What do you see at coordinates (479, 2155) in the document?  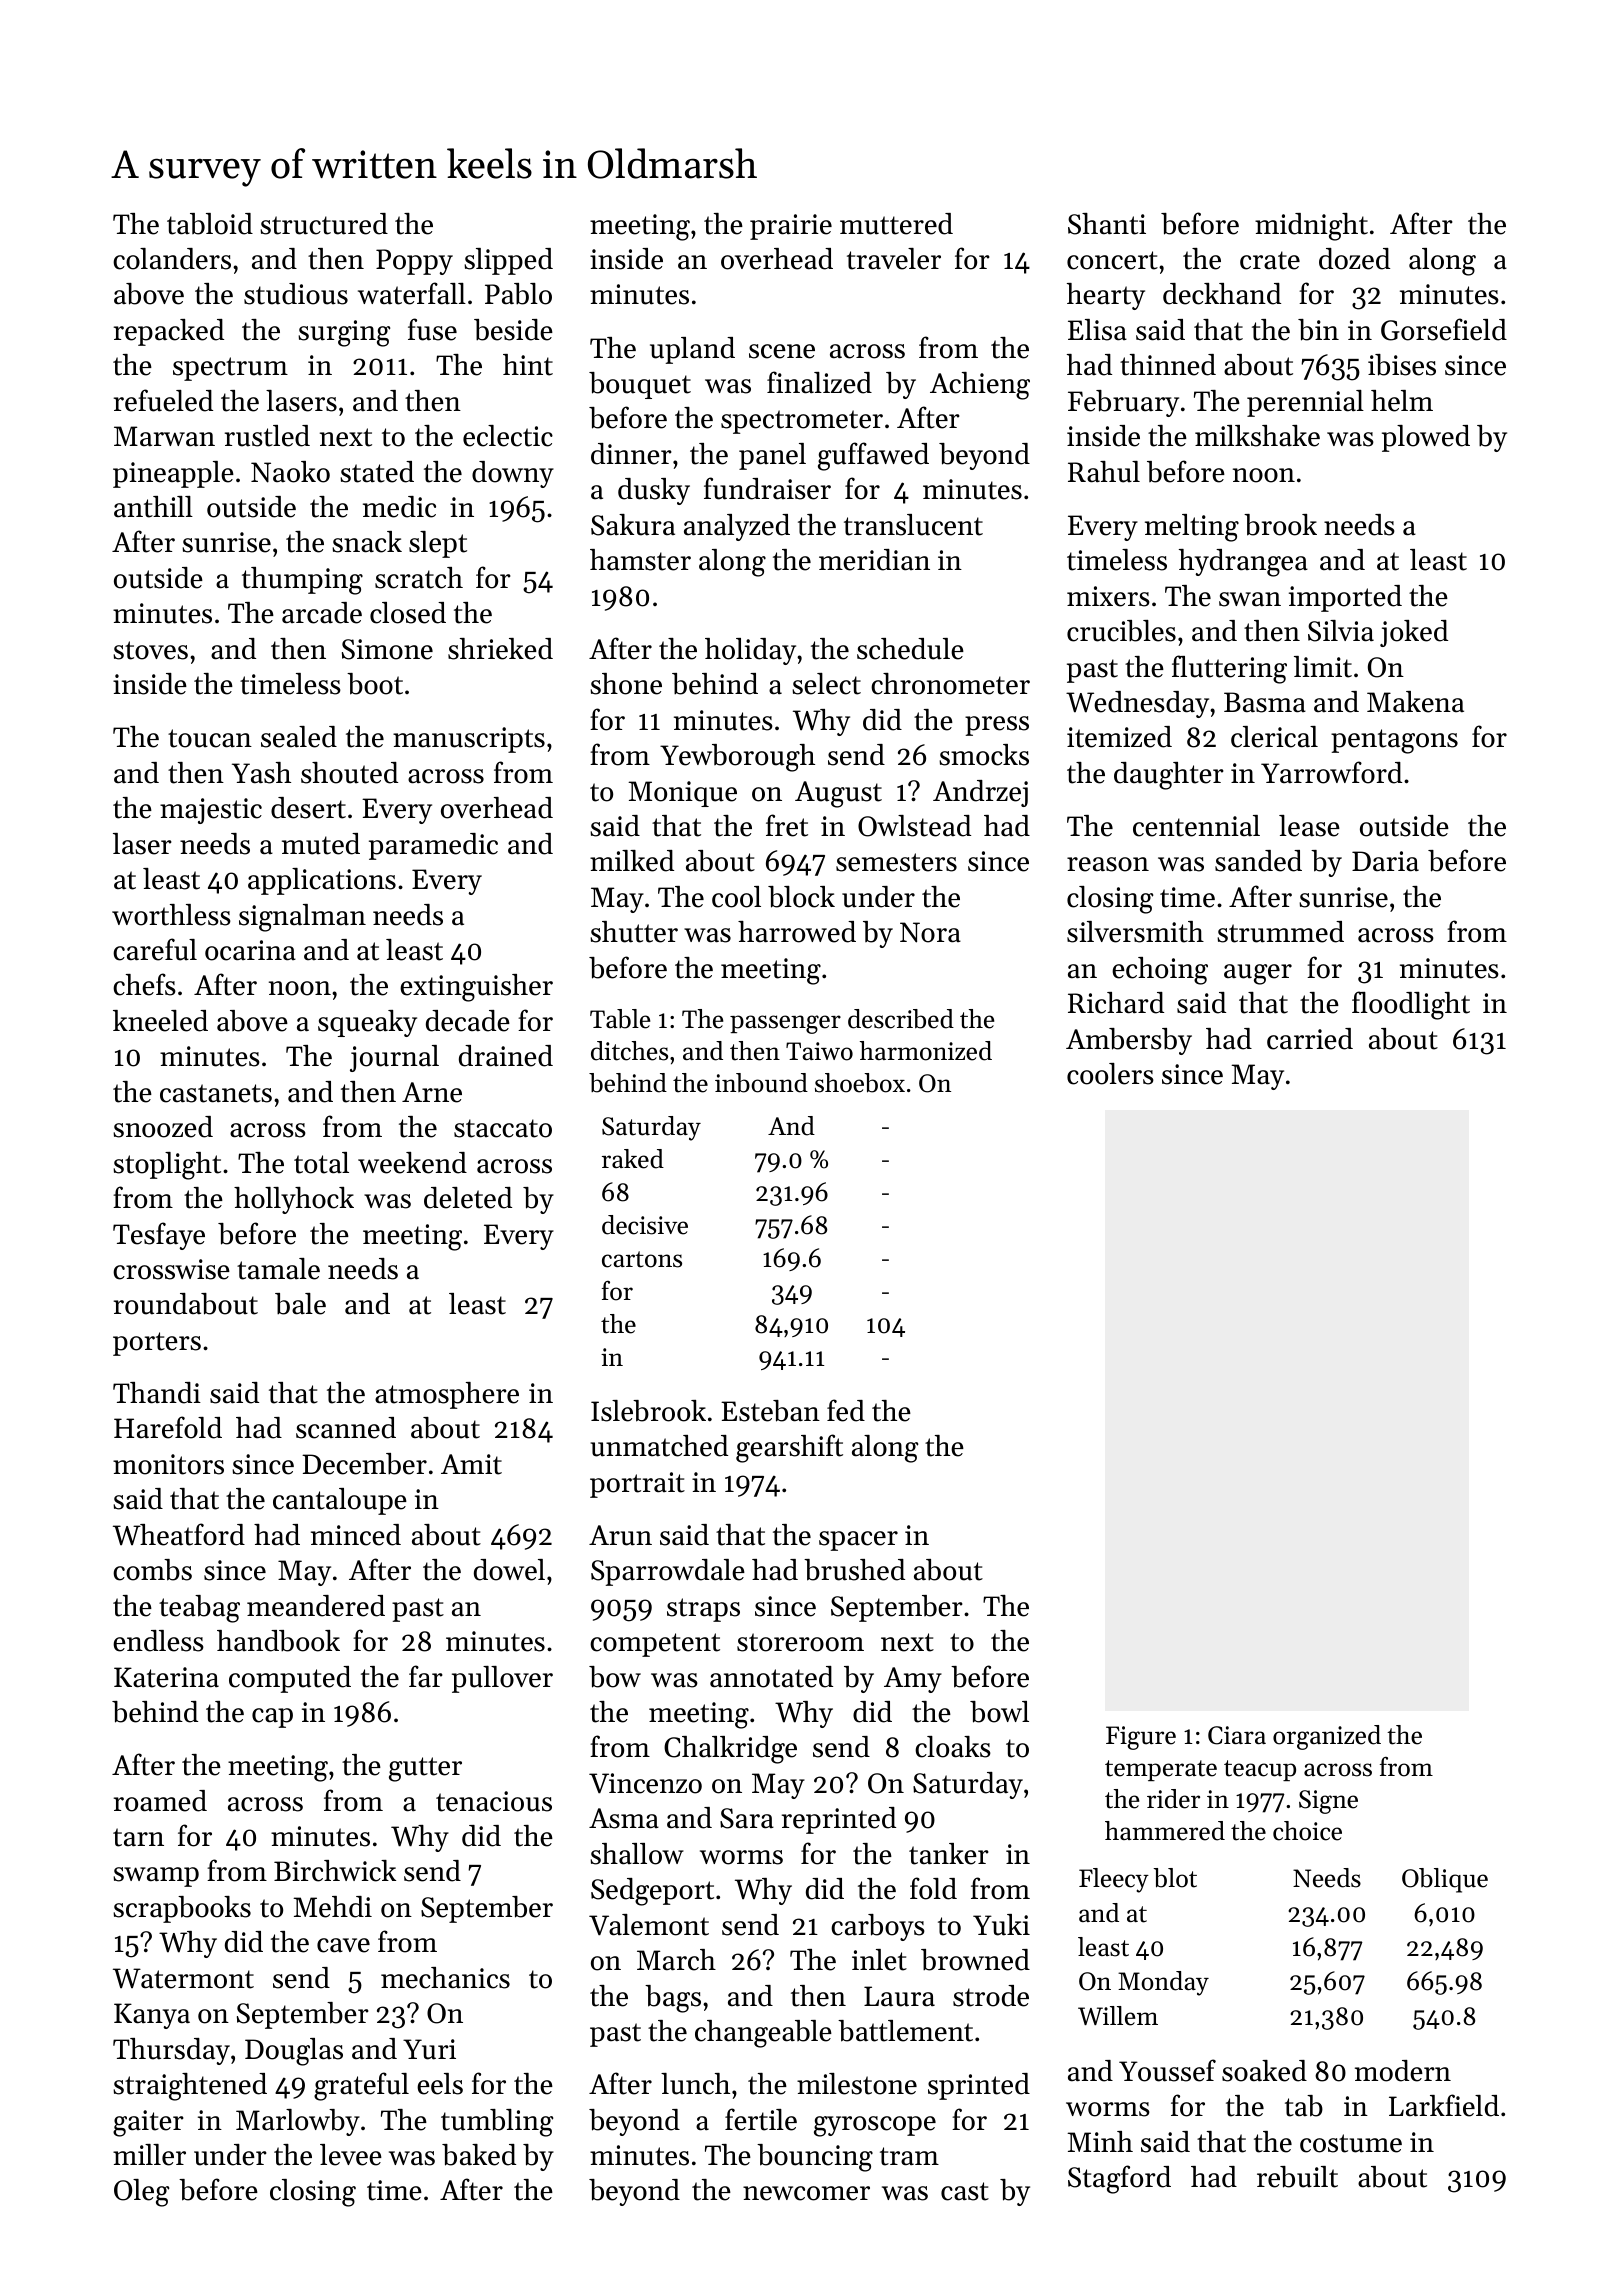 I see `baked` at bounding box center [479, 2155].
